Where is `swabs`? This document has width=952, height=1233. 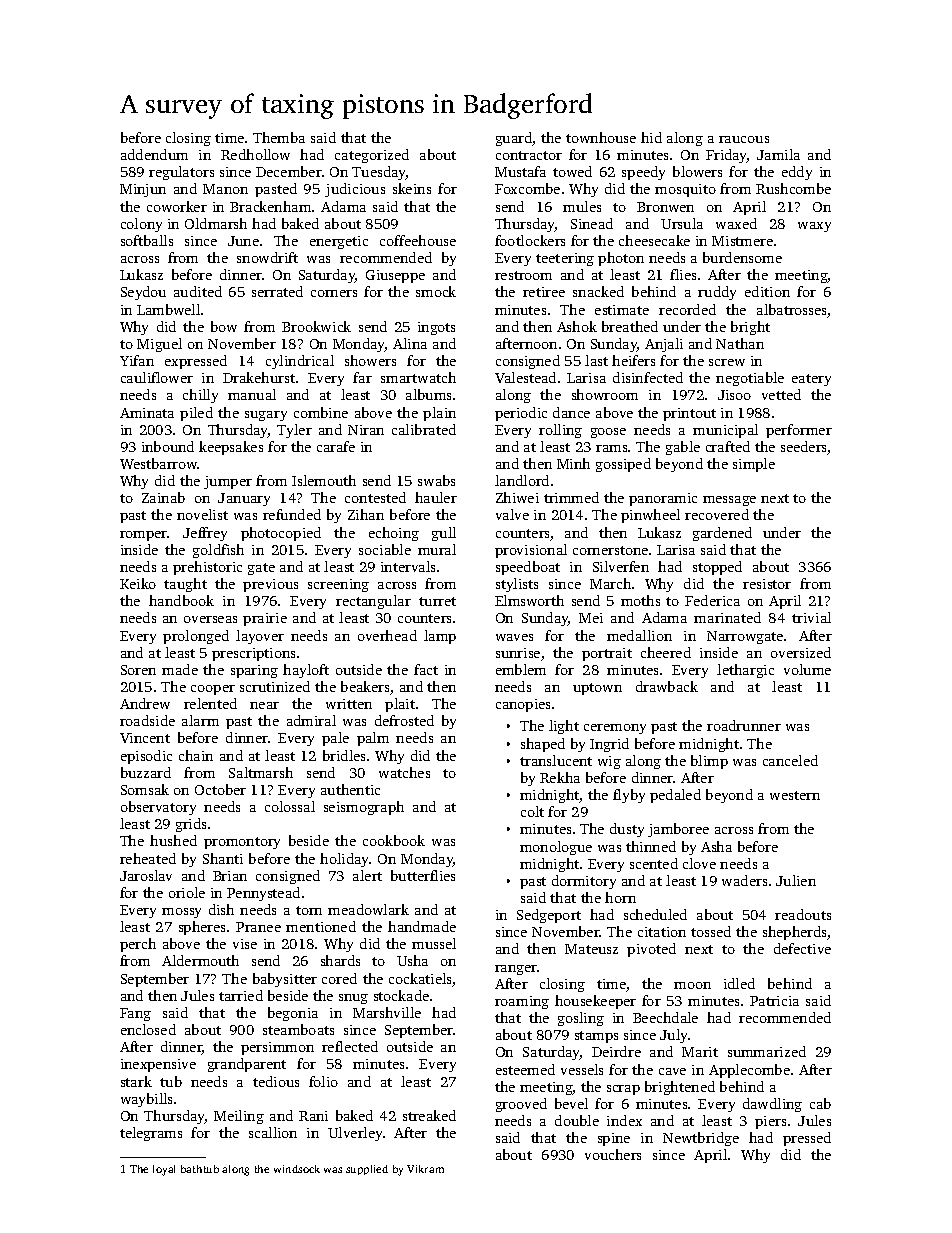
swabs is located at coordinates (436, 480).
